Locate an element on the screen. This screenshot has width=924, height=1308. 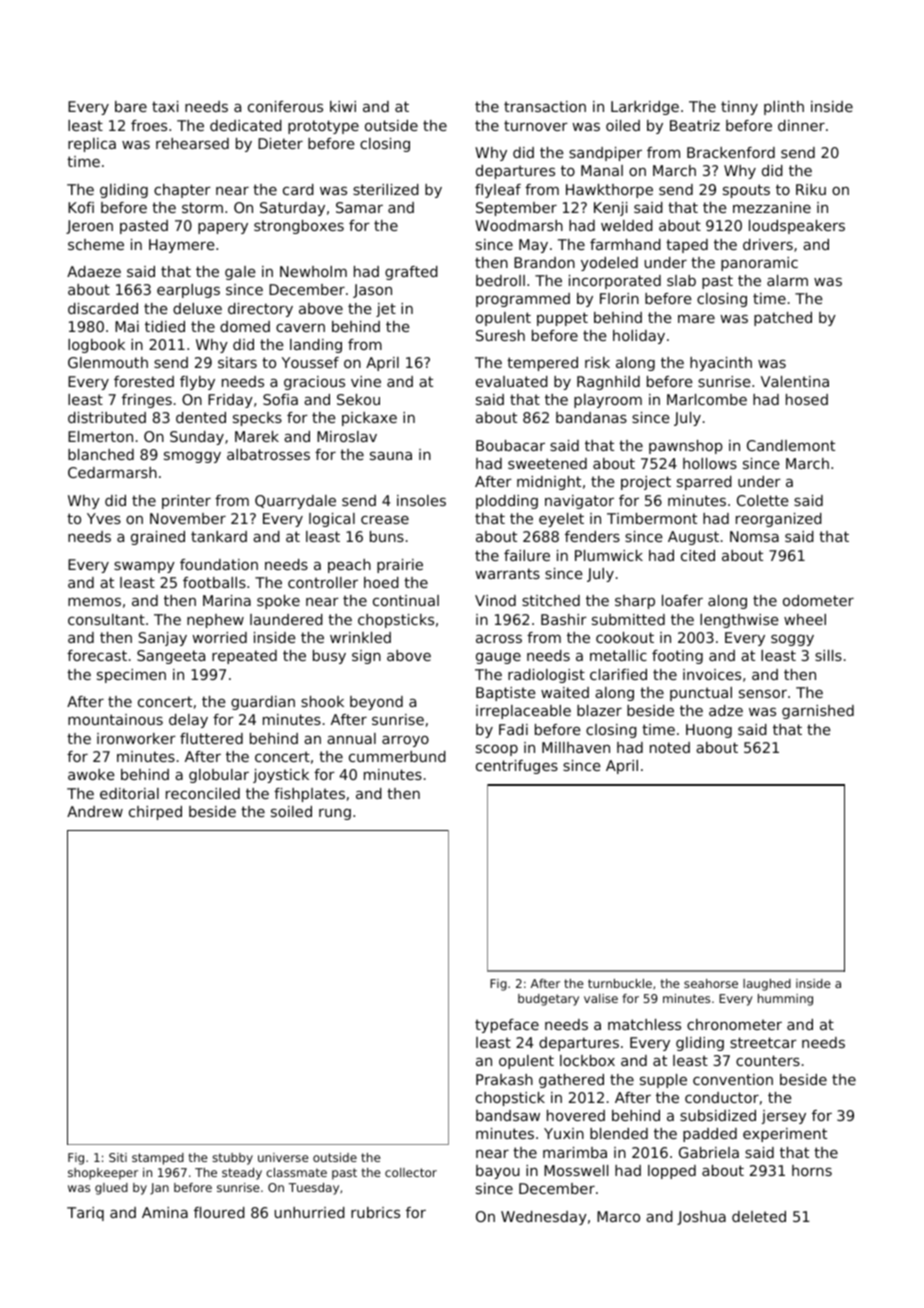
noted is located at coordinates (670, 747).
